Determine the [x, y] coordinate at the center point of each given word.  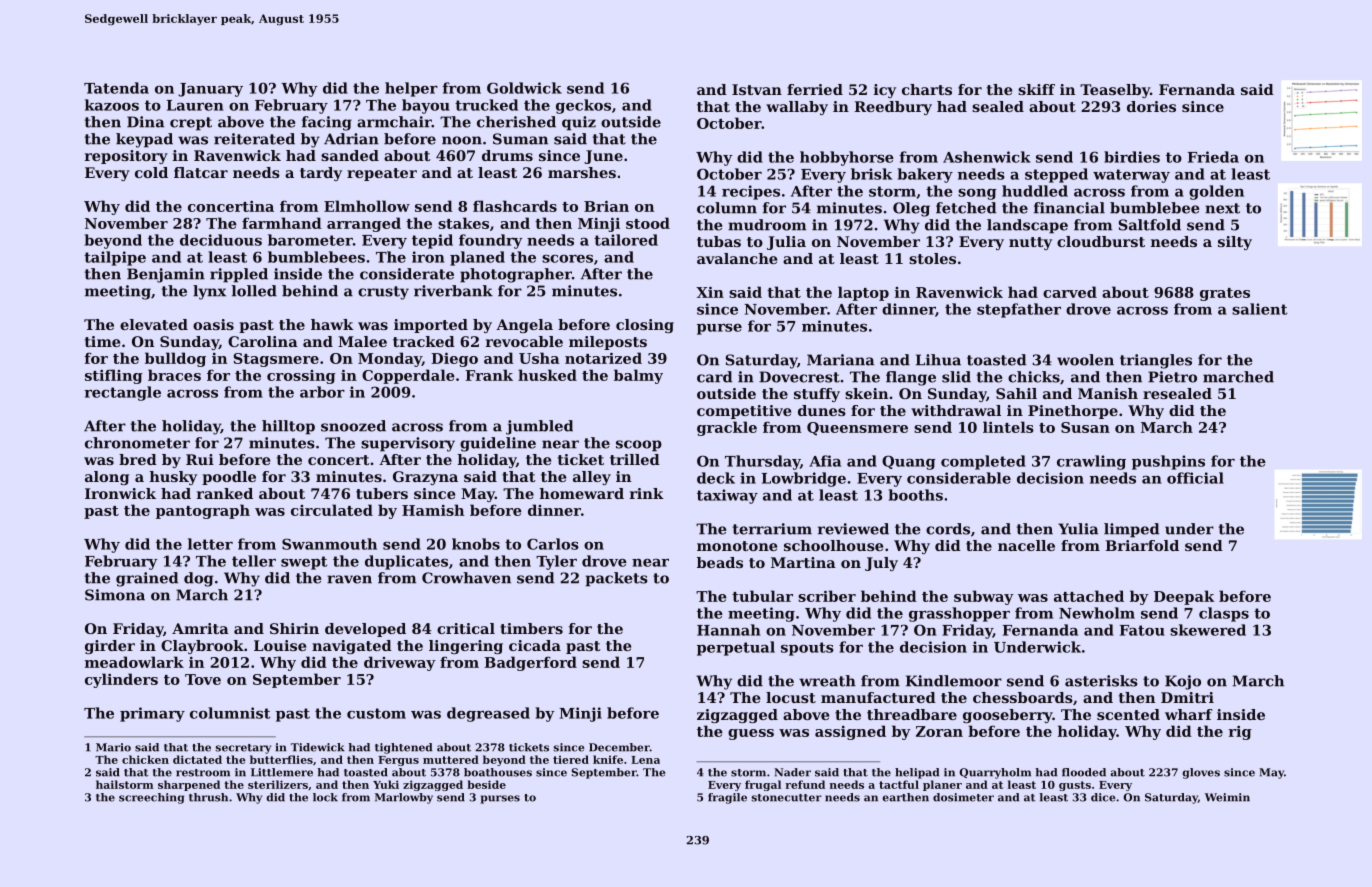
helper [411, 89]
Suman [520, 139]
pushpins [1168, 462]
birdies [1132, 157]
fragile [727, 798]
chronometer [137, 443]
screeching [151, 798]
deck [716, 478]
